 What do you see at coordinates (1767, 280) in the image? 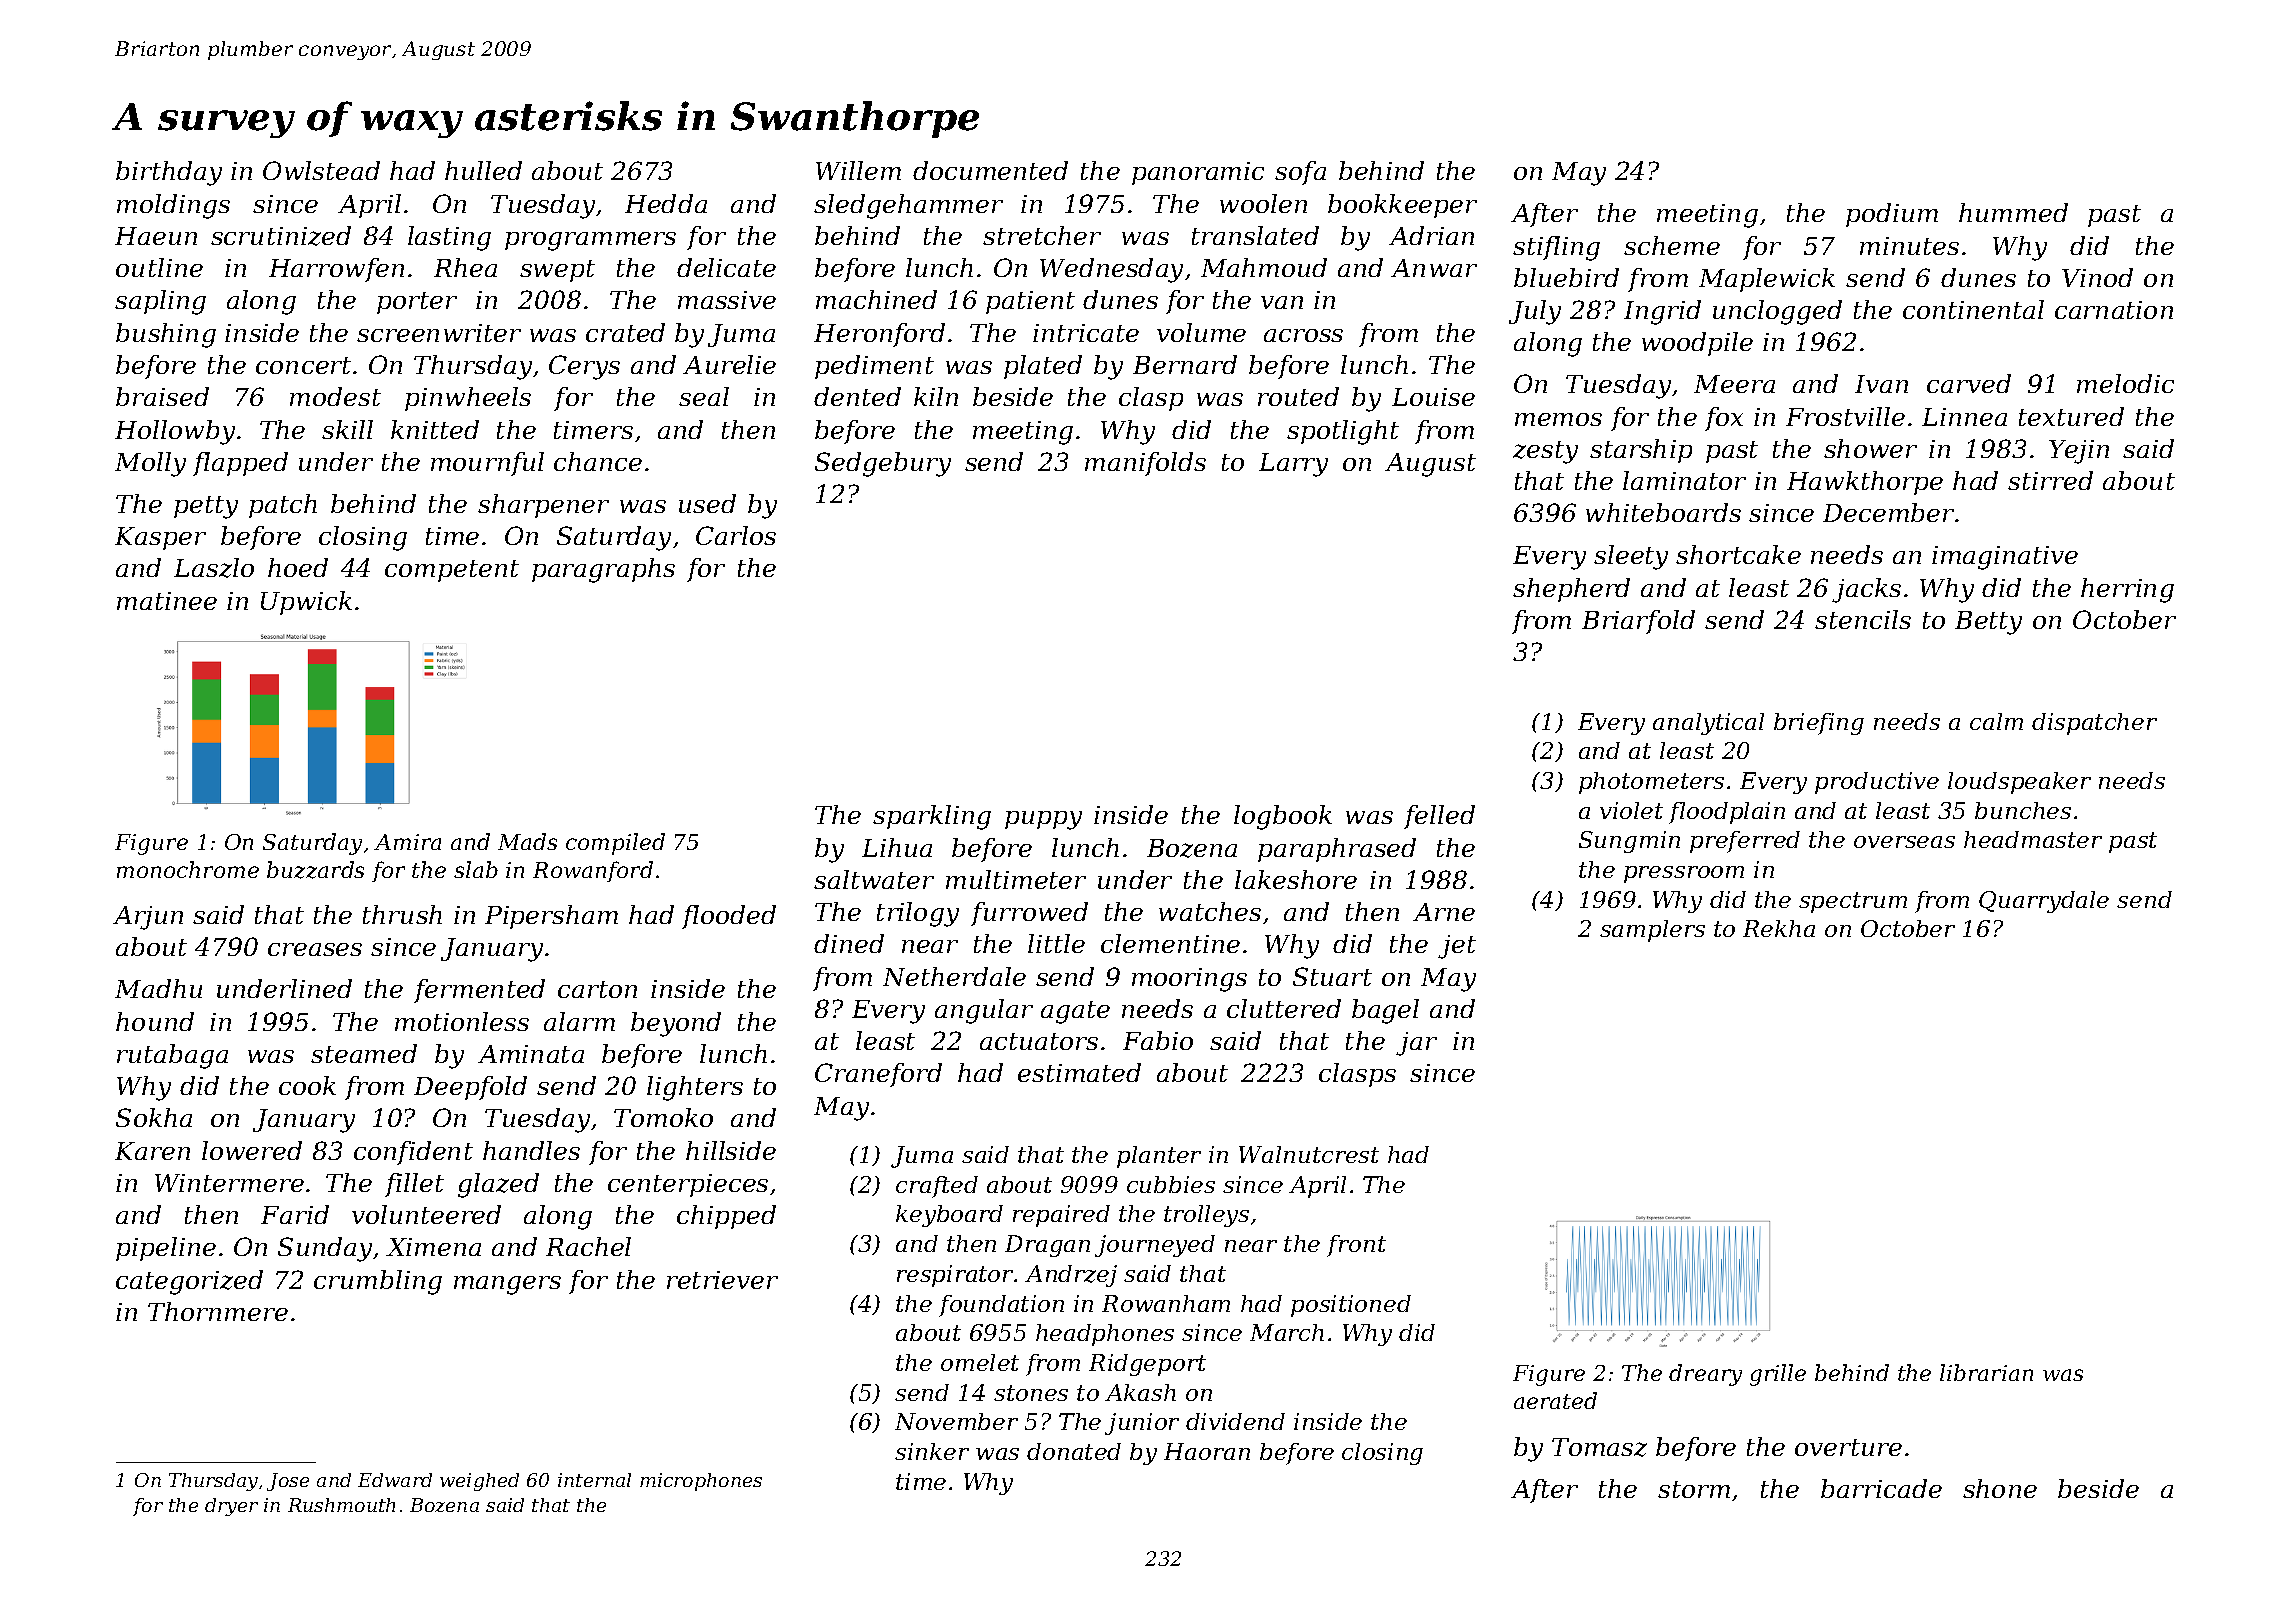
I see `Maplewick` at bounding box center [1767, 280].
